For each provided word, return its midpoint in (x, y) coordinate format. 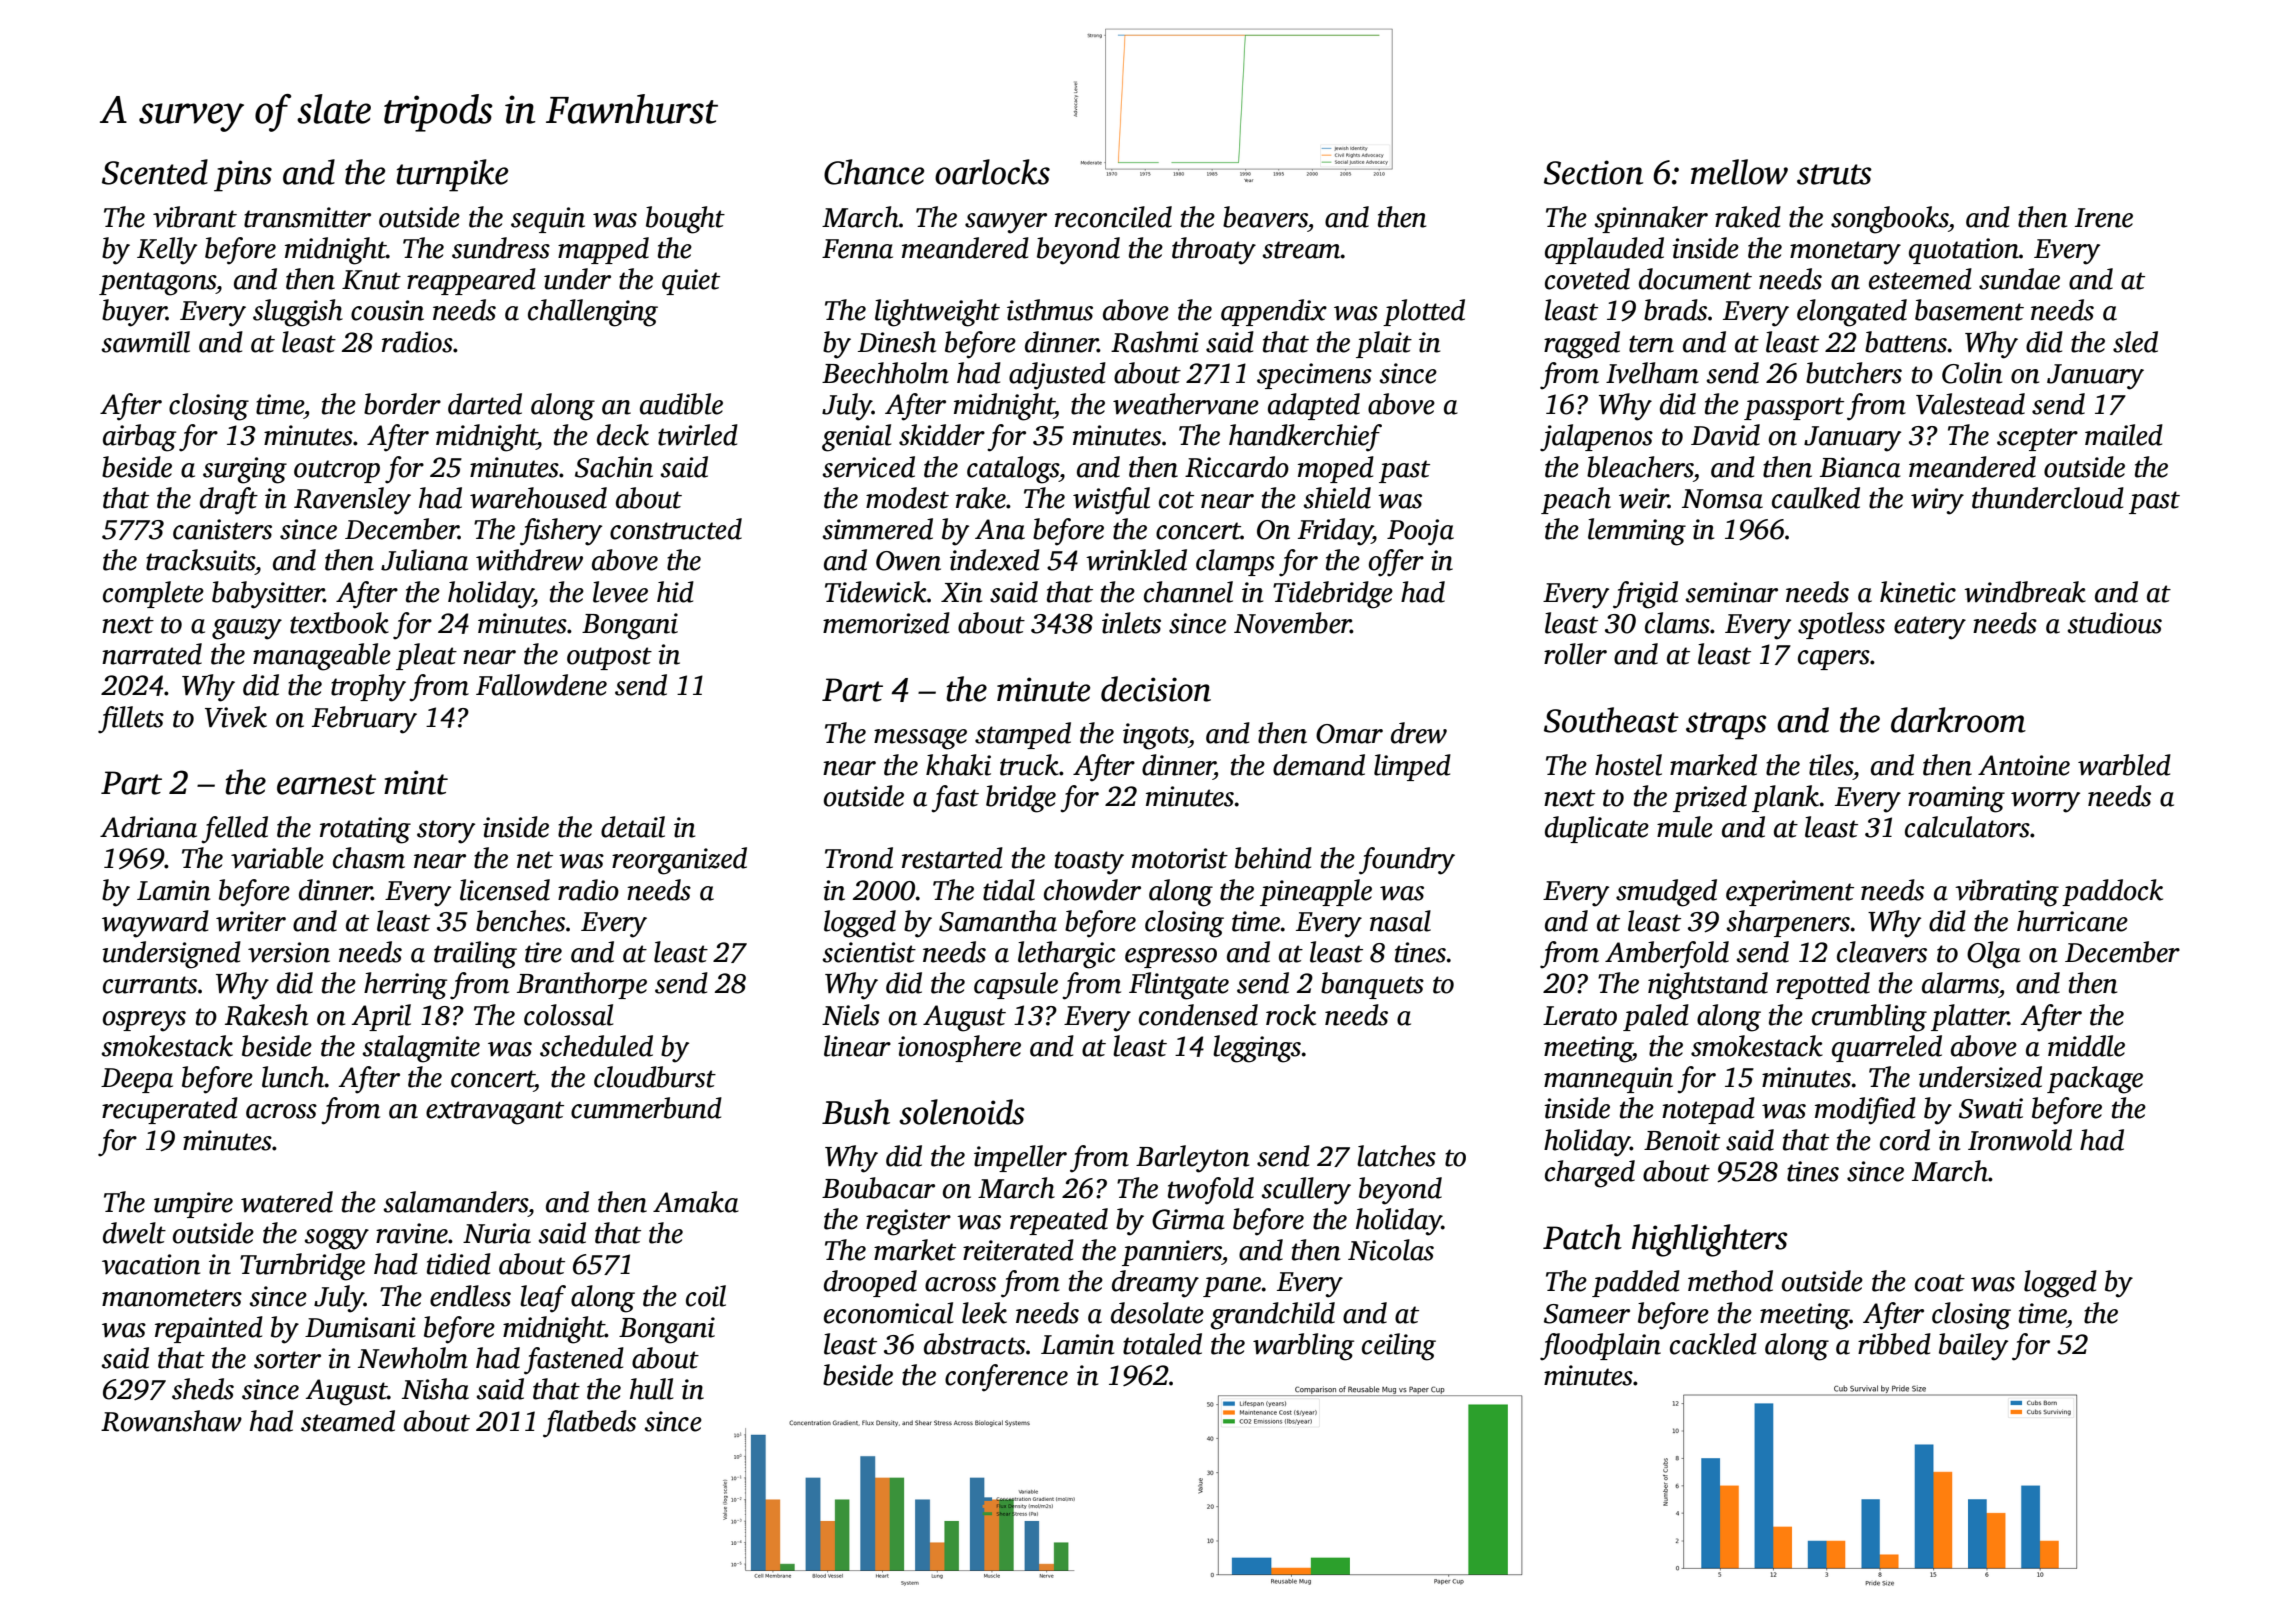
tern (1651, 344)
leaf (543, 1299)
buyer (134, 313)
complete (153, 594)
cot (1176, 500)
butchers (1854, 373)
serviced (868, 467)
